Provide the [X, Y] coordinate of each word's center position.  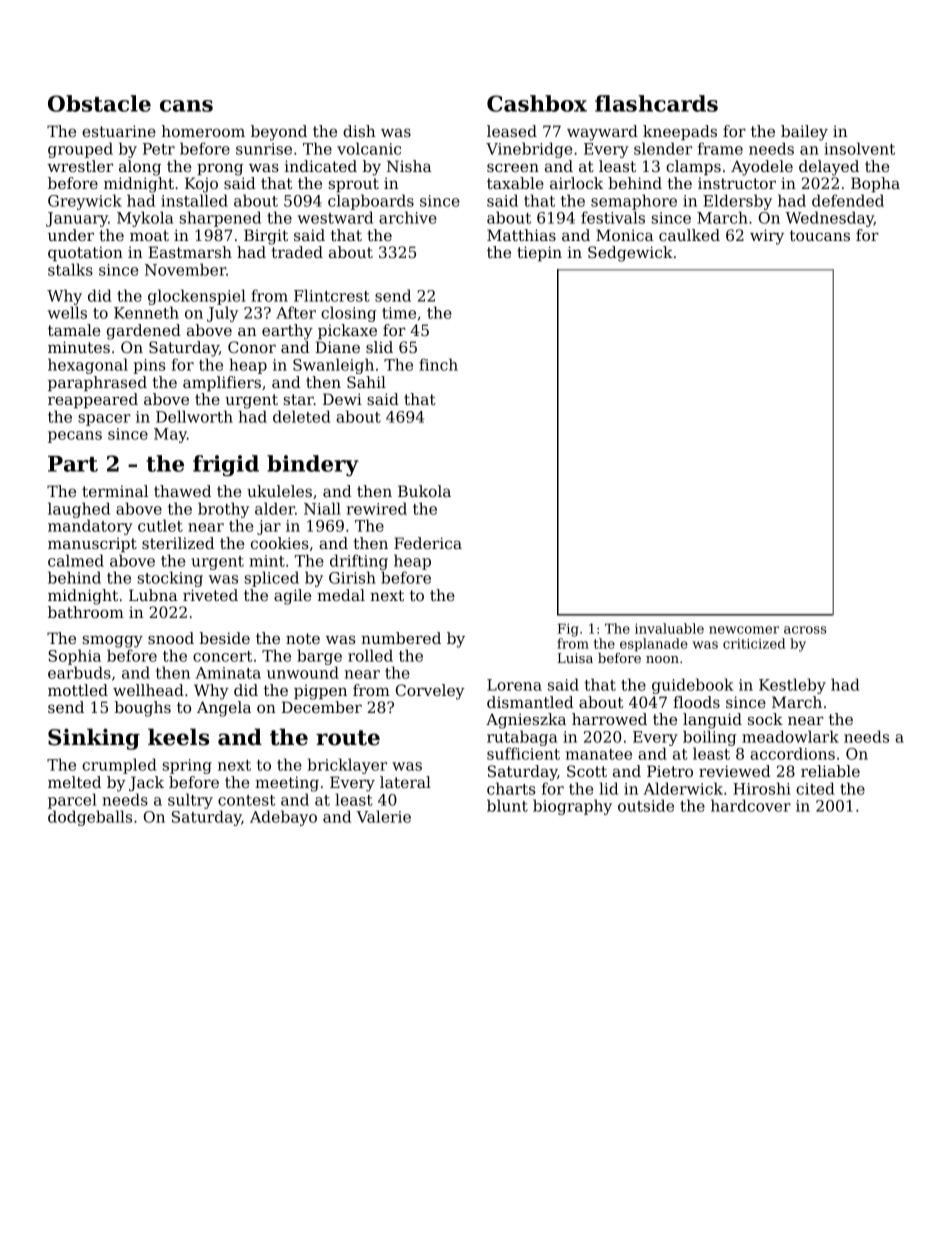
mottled [78, 690]
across [805, 630]
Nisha [409, 166]
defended [848, 200]
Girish [352, 577]
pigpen [320, 692]
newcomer [744, 630]
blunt [507, 805]
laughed [79, 510]
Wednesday [829, 219]
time [399, 313]
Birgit [266, 237]
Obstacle [99, 103]
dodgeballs [90, 818]
